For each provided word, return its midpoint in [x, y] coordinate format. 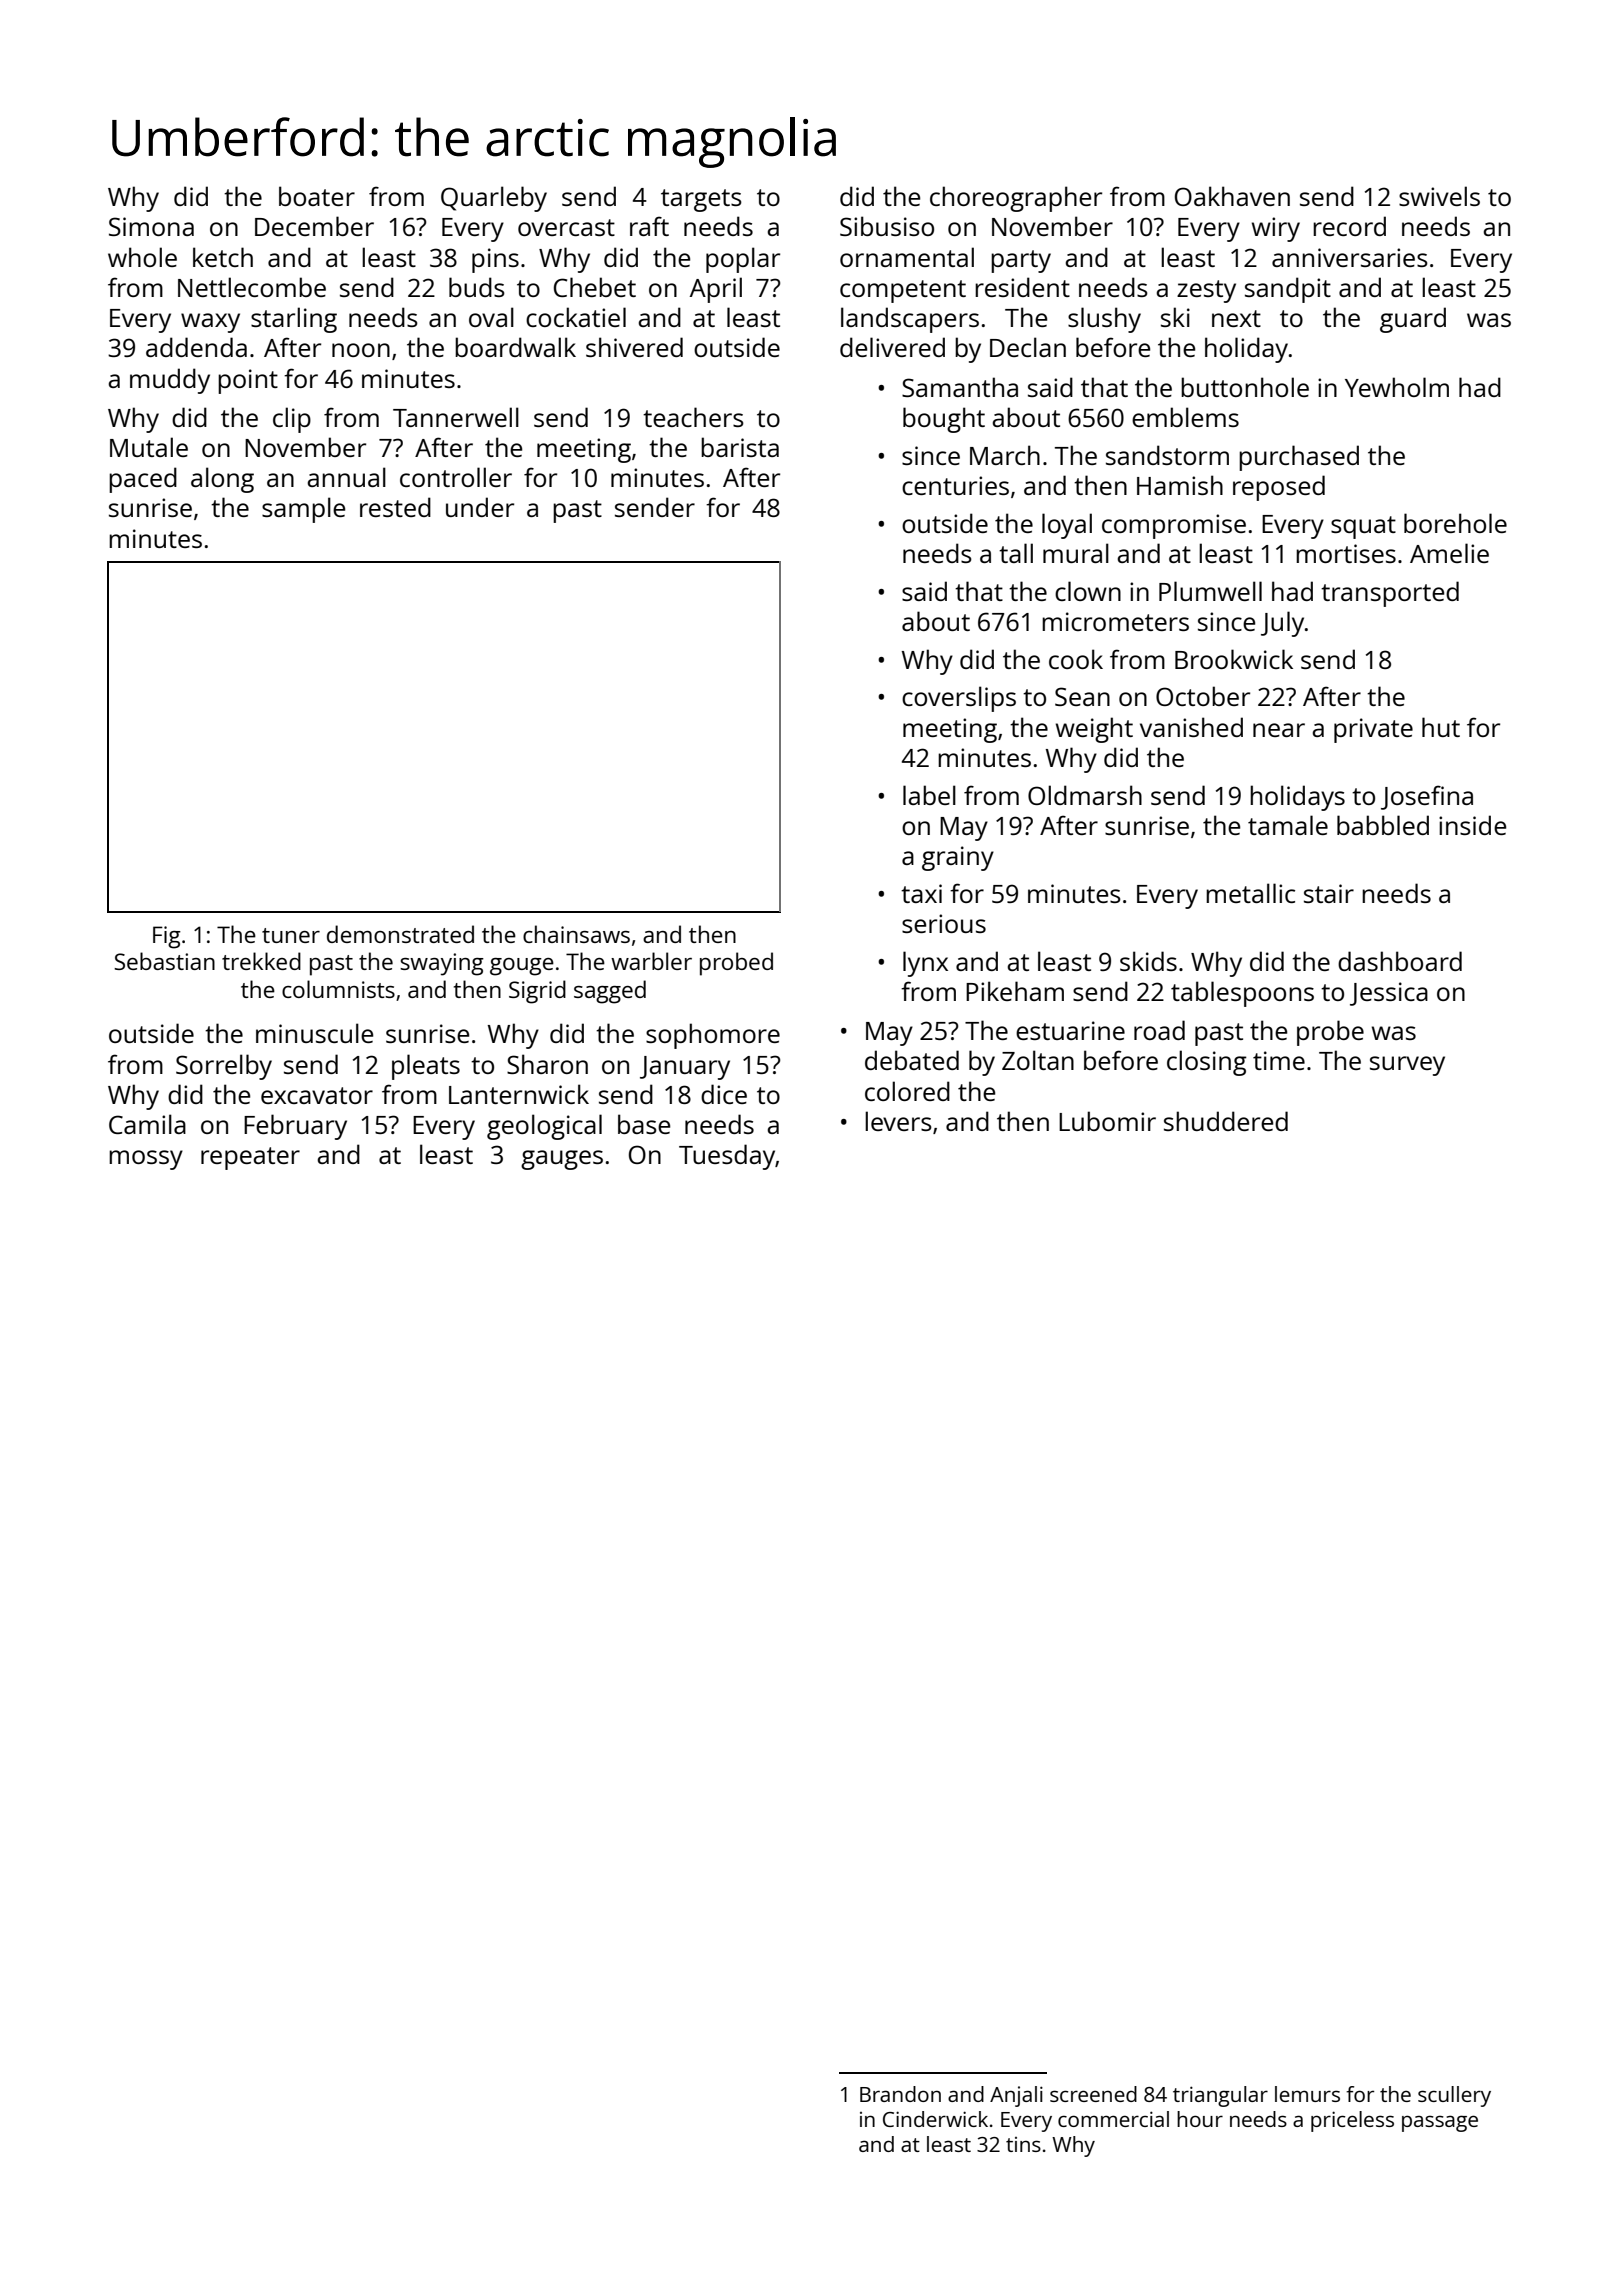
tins [1023, 2144]
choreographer [1016, 199]
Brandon [900, 2094]
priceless [1352, 2121]
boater [317, 196]
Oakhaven [1232, 196]
